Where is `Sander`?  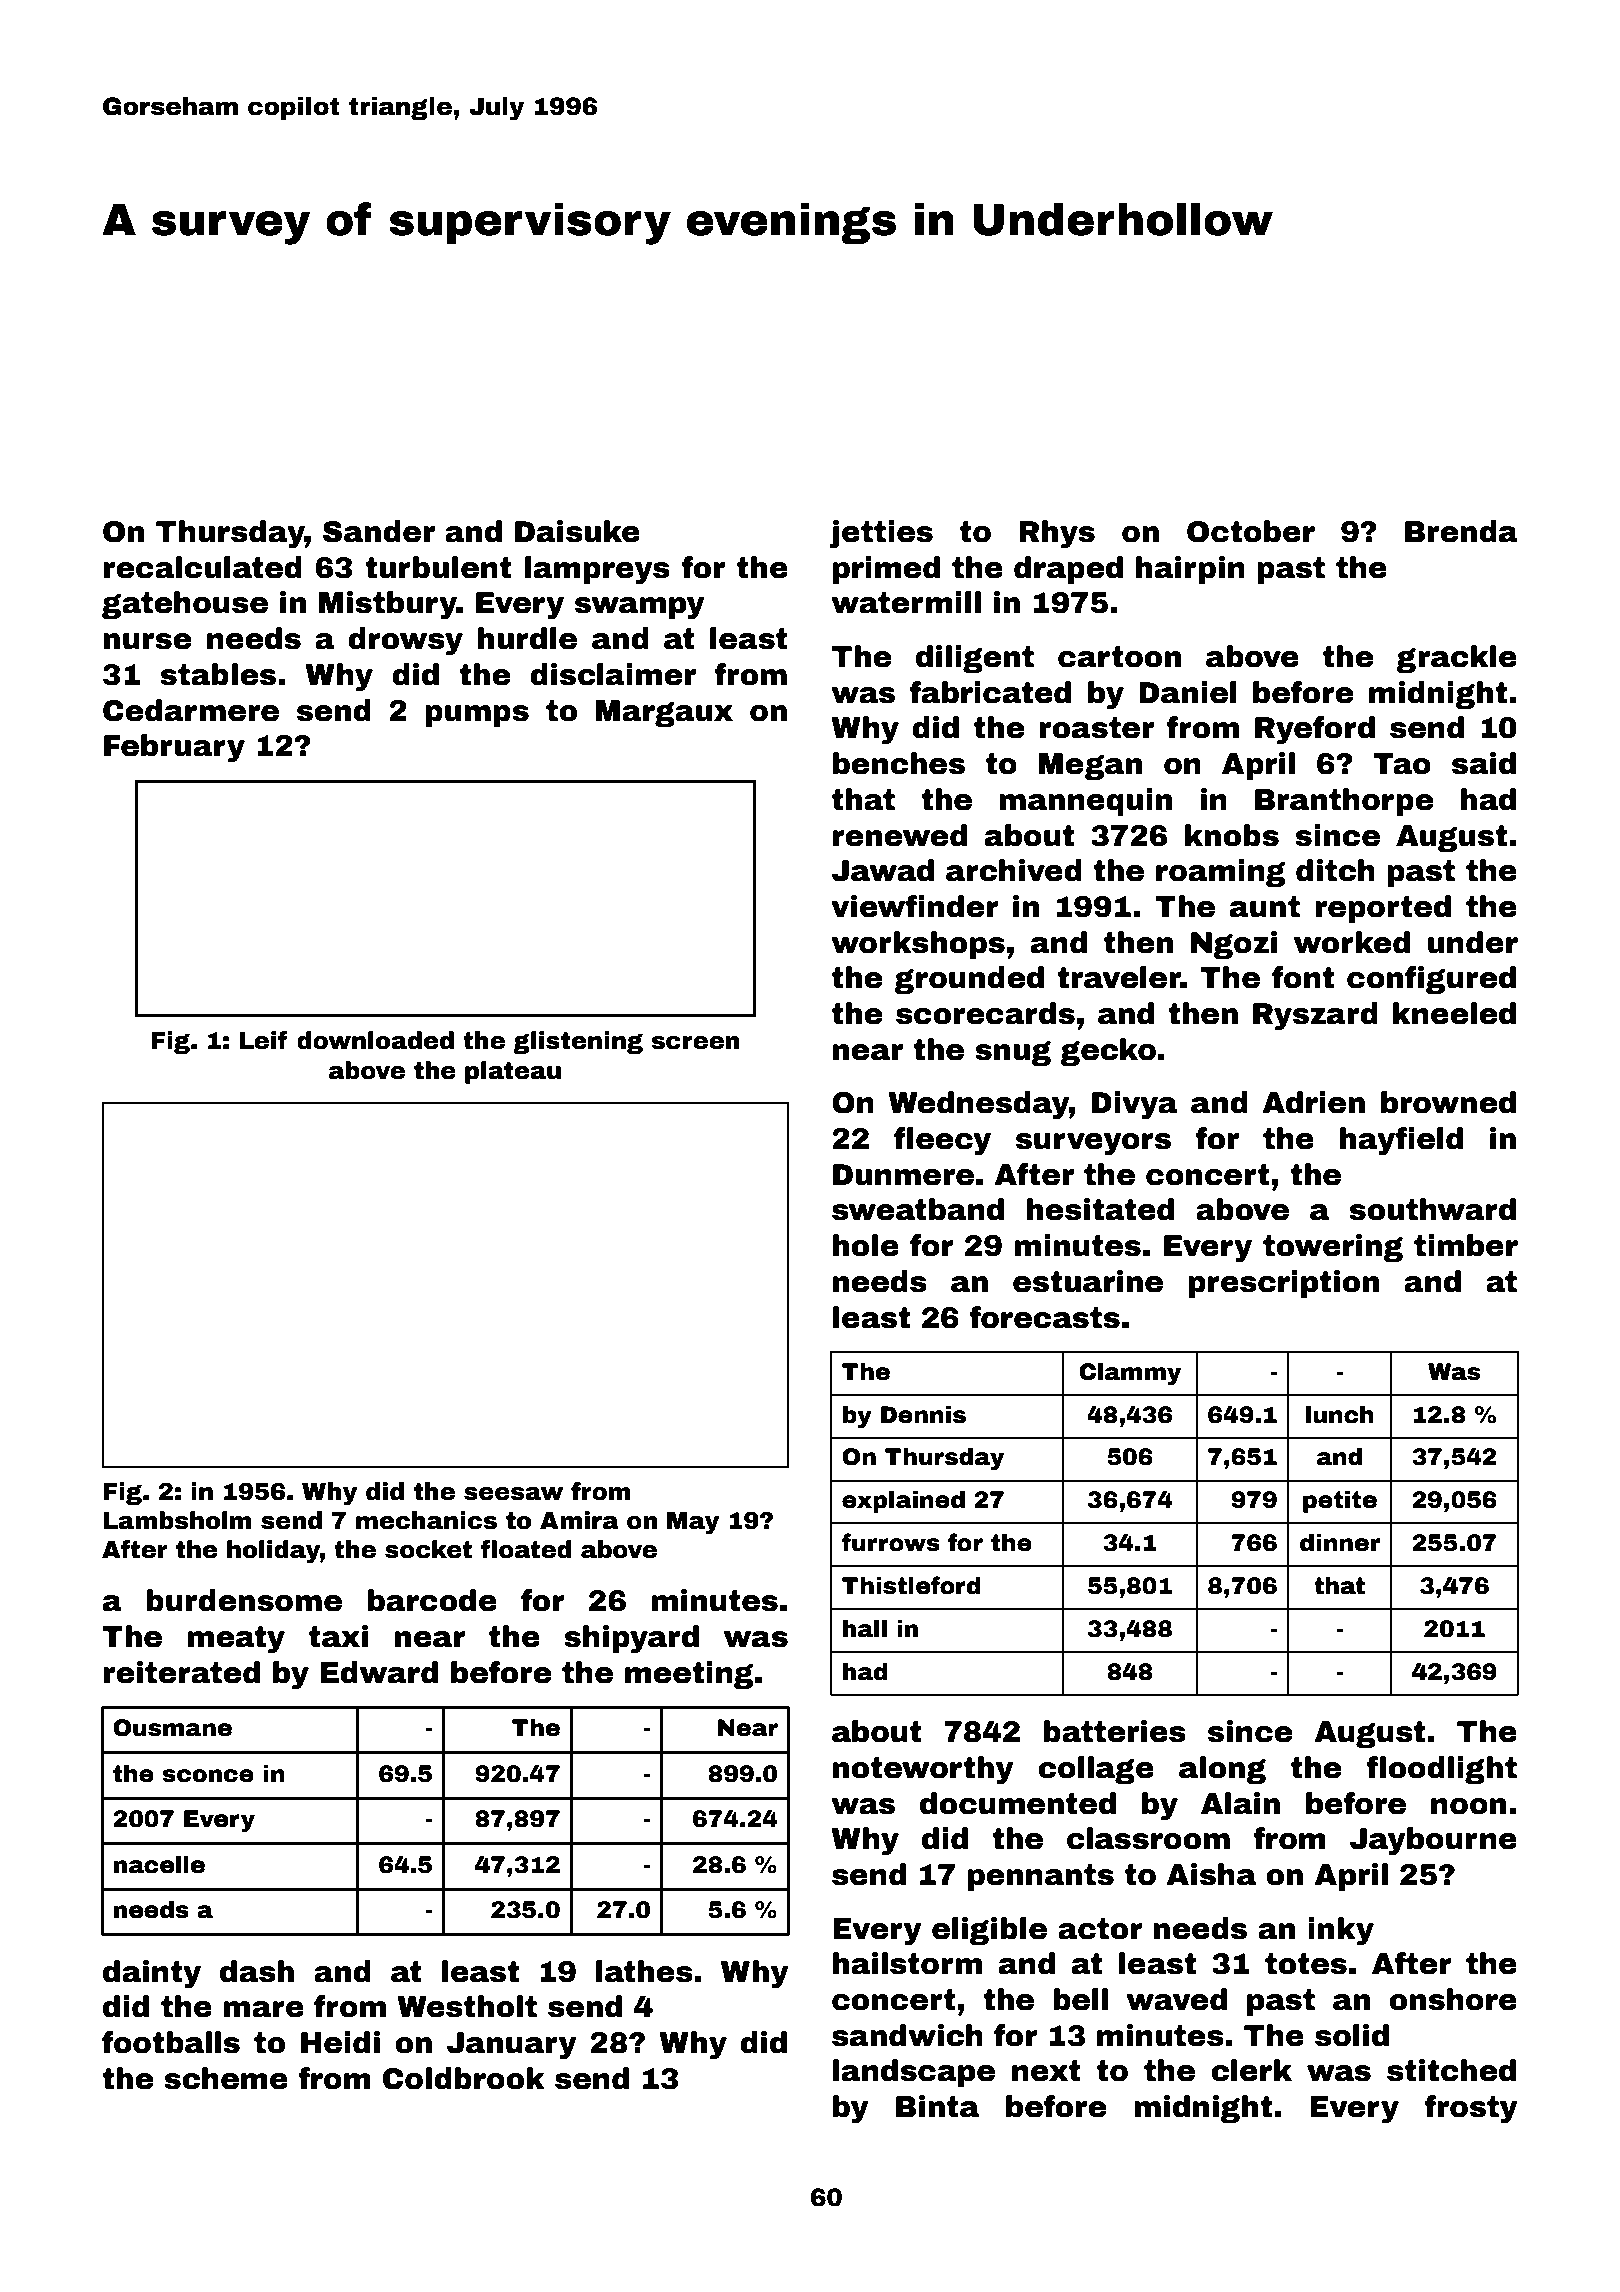 Sander is located at coordinates (379, 531).
